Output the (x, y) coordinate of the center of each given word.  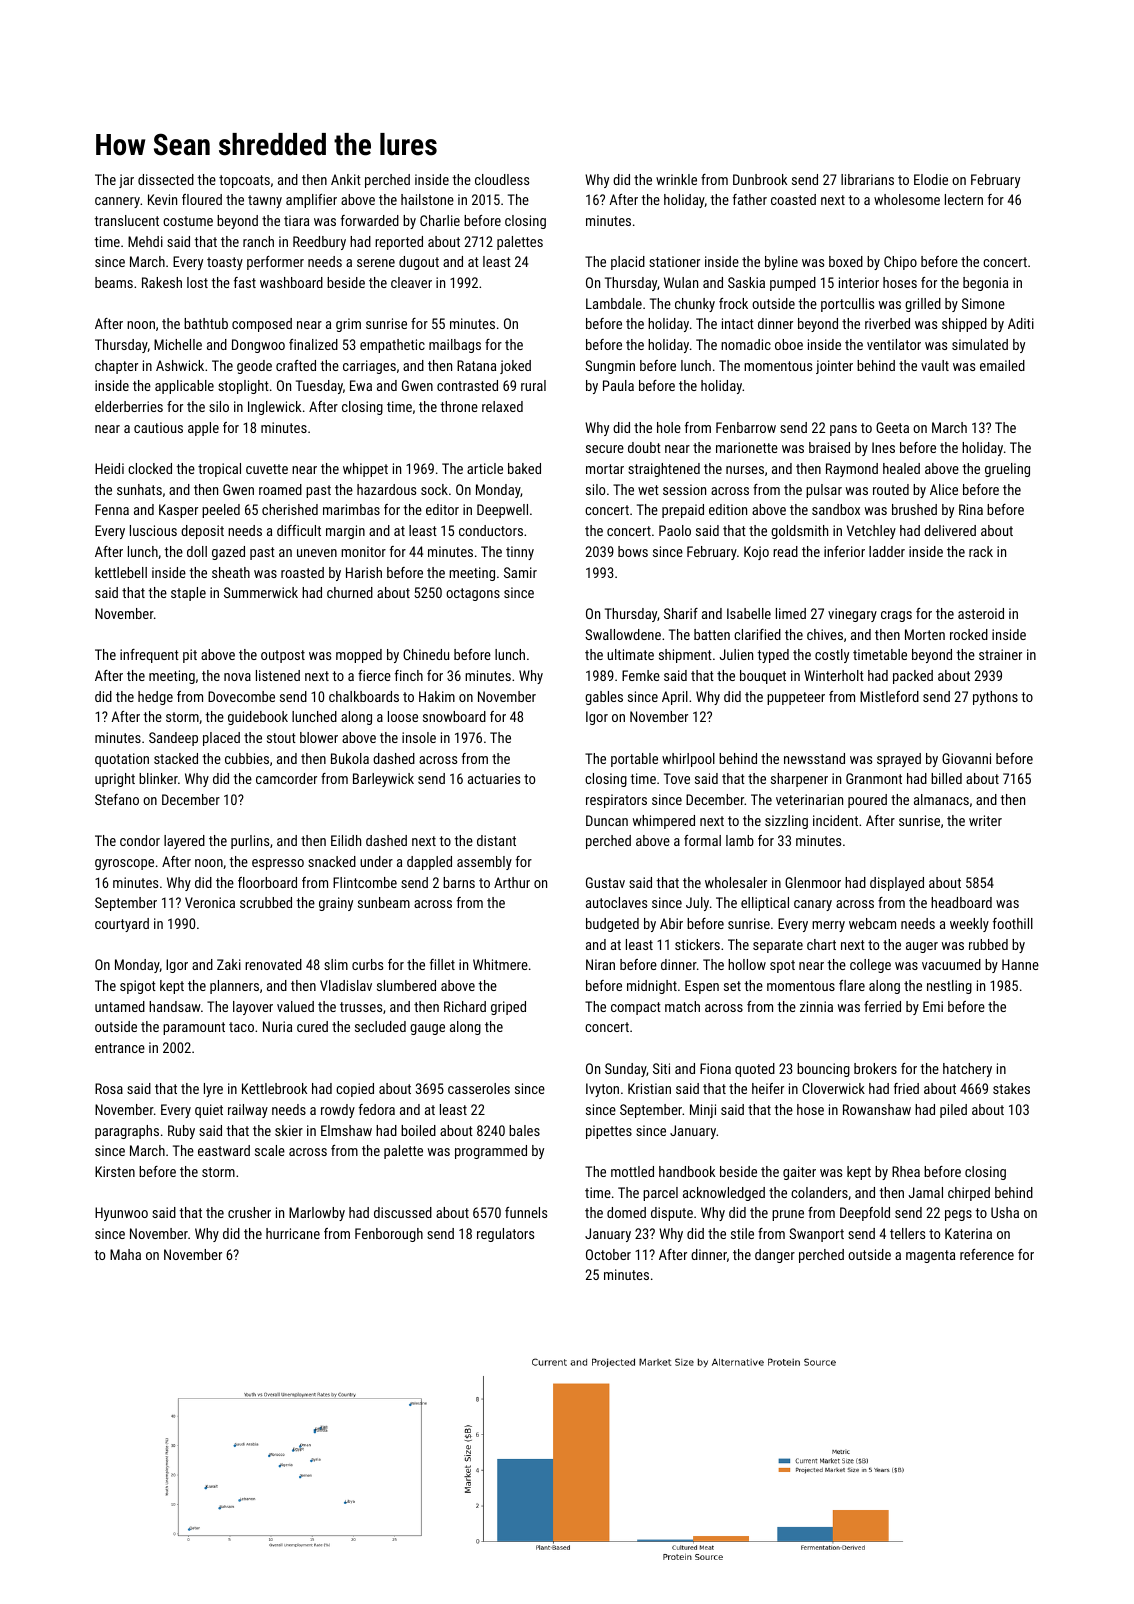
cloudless (502, 179)
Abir (671, 923)
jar (126, 181)
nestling (949, 987)
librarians (867, 179)
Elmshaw (346, 1130)
